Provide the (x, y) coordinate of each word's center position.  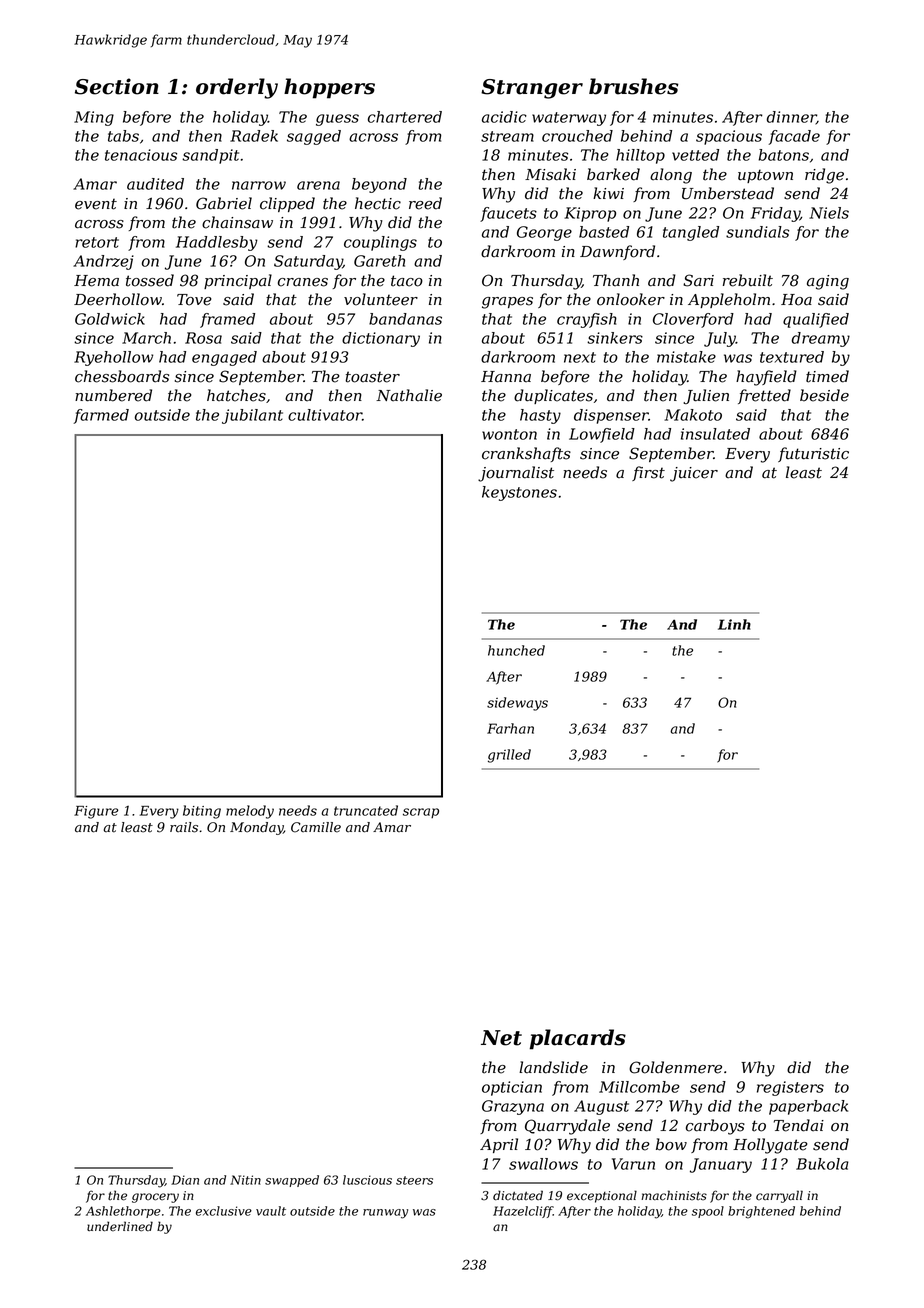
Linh (734, 624)
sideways (517, 704)
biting (202, 812)
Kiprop (590, 214)
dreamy (821, 339)
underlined (120, 1226)
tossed (150, 280)
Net (501, 1038)
